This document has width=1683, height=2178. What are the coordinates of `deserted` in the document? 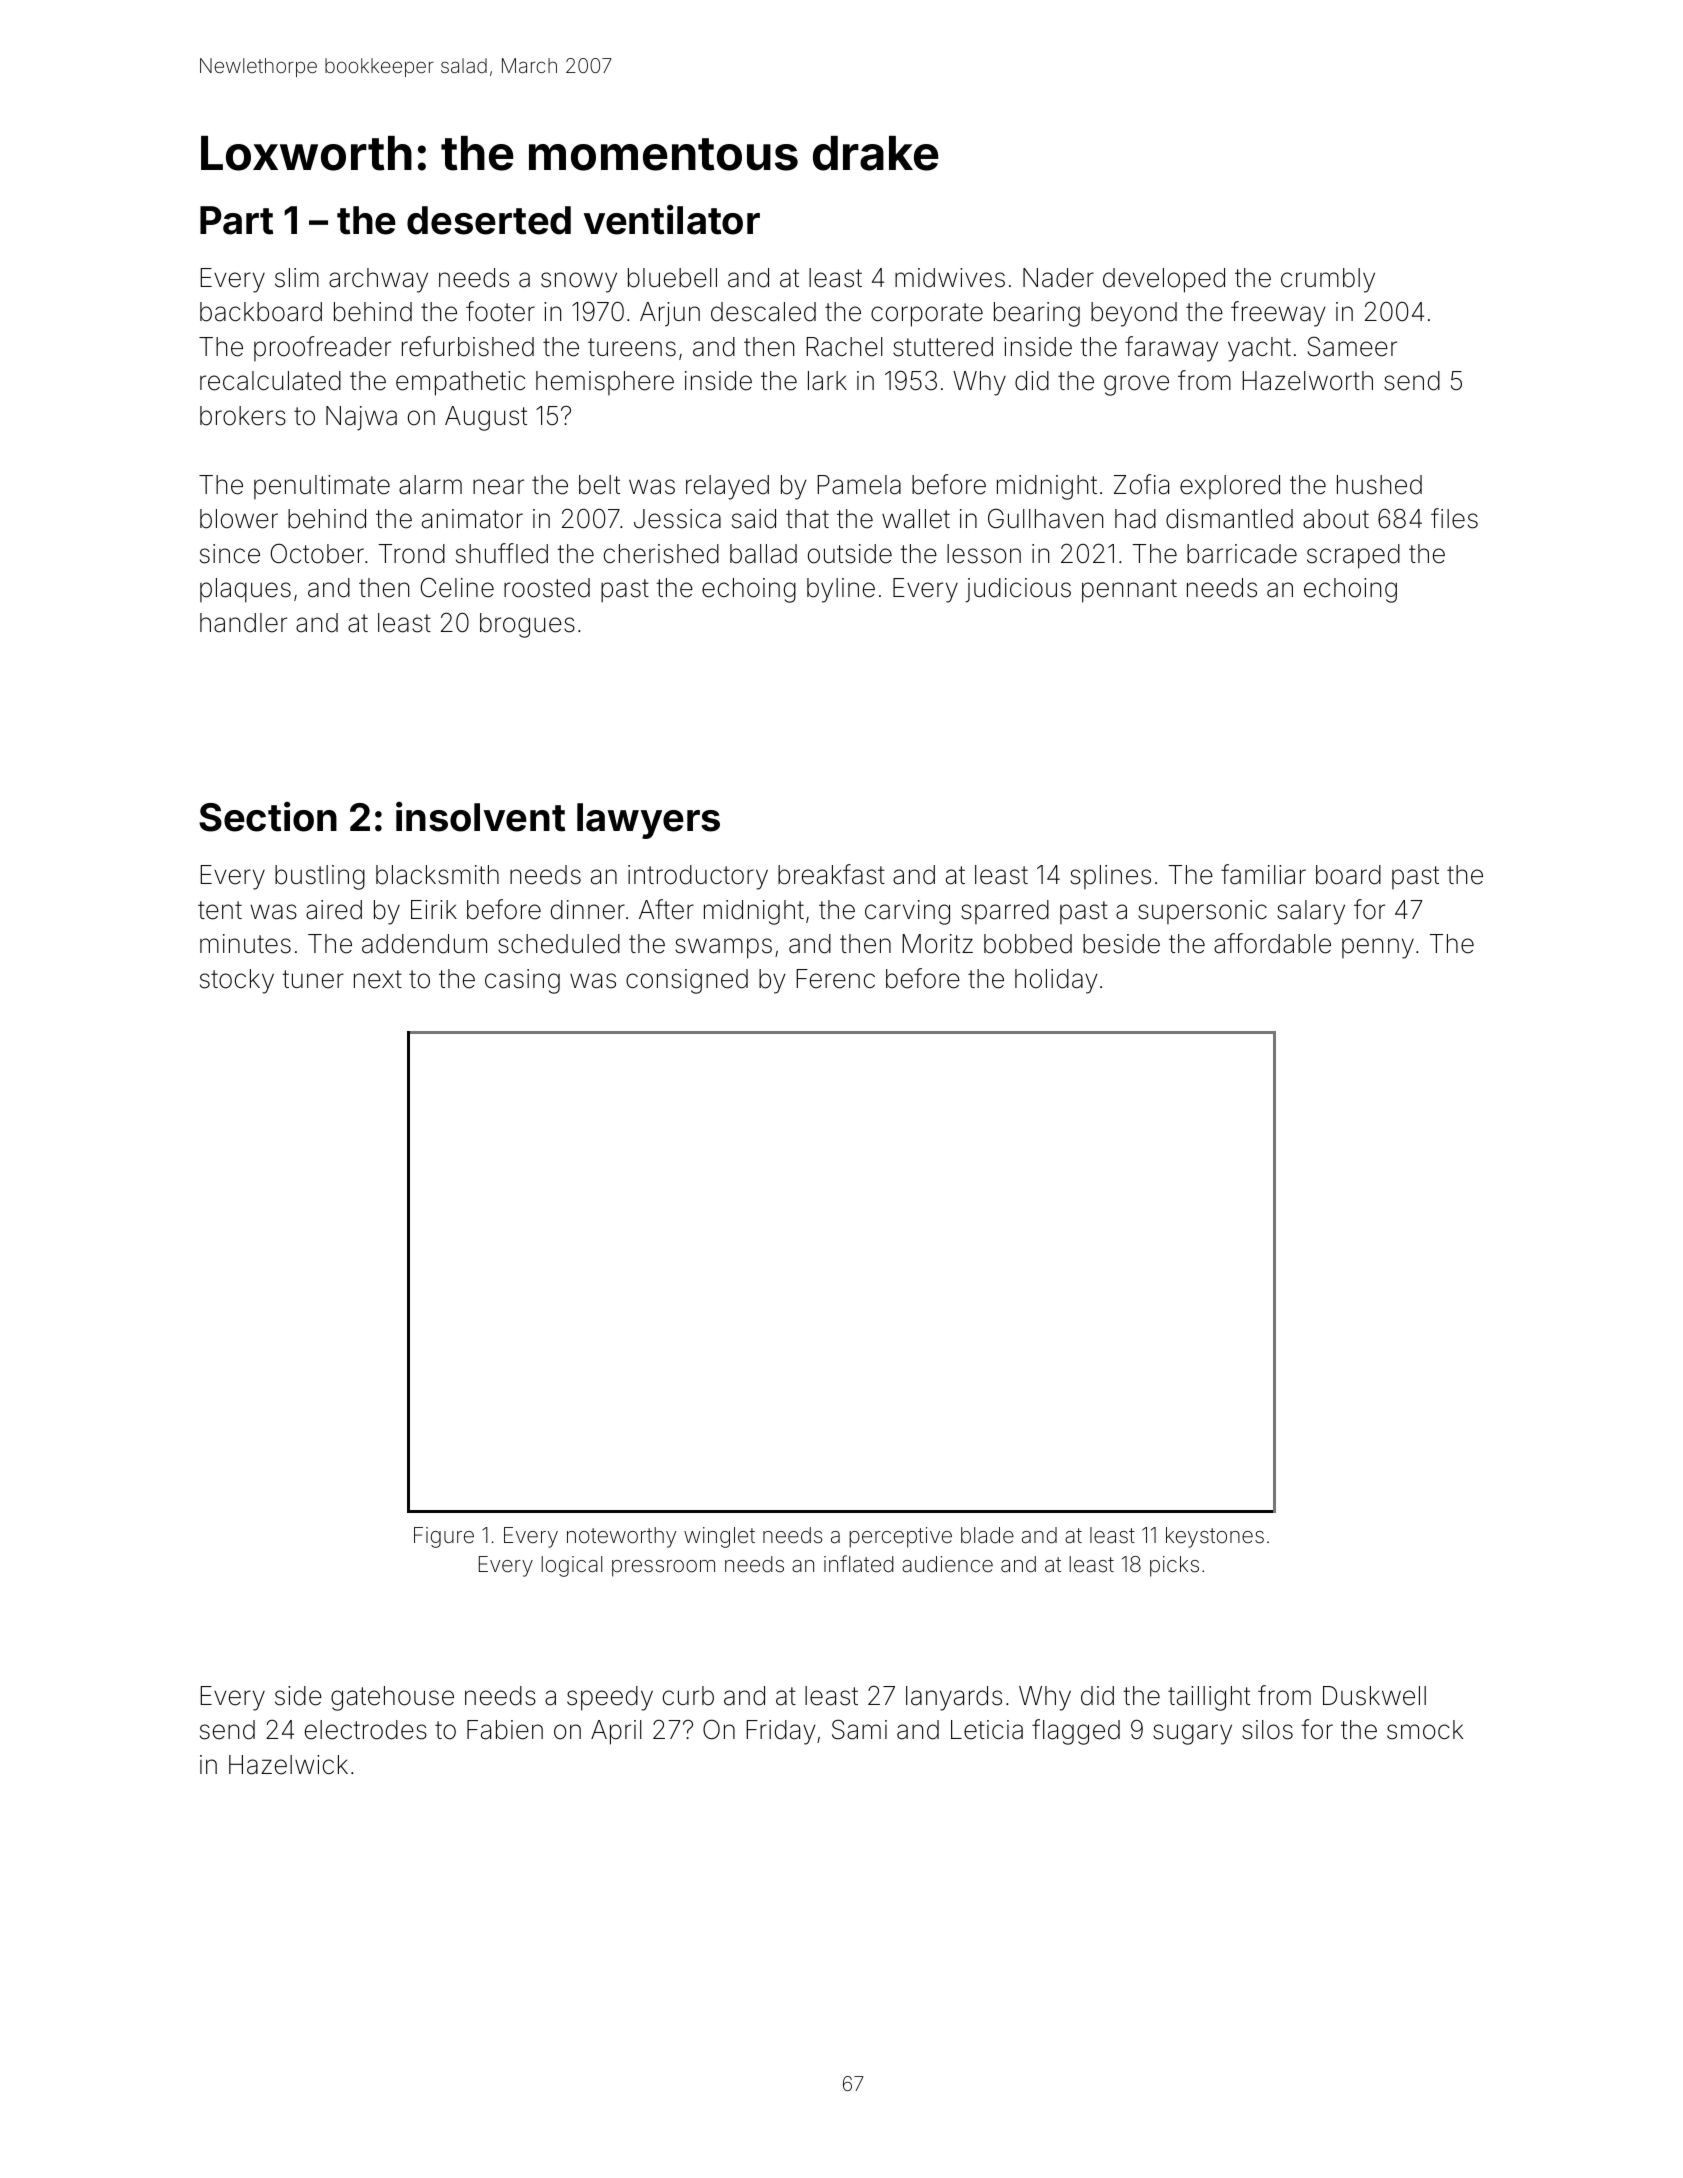 It's located at (489, 220).
